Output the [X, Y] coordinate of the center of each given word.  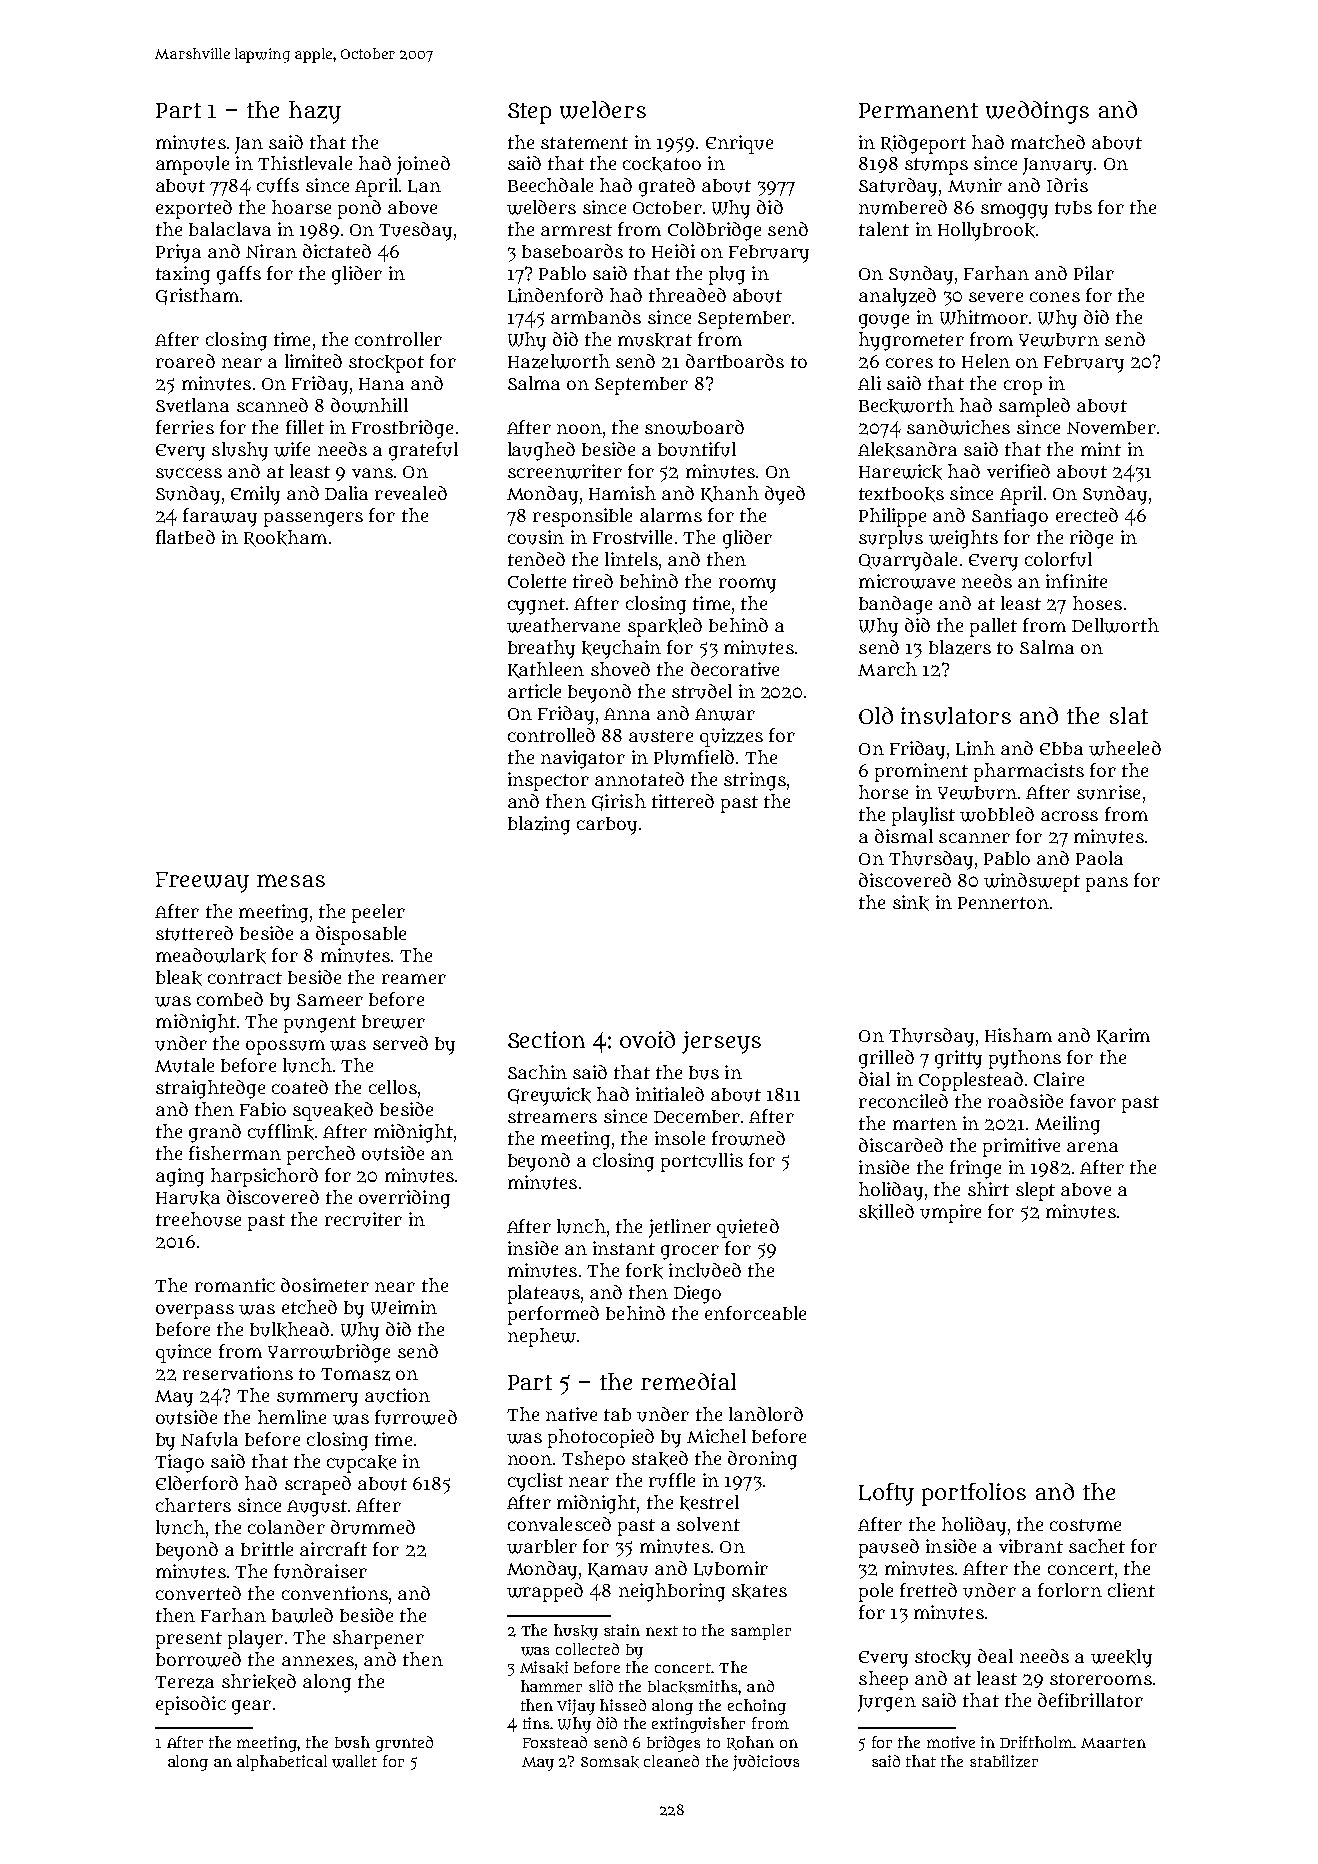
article [534, 691]
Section [546, 1039]
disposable [361, 935]
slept [1035, 1191]
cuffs [278, 185]
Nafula [209, 1439]
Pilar [1094, 273]
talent [884, 229]
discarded [901, 1145]
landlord [766, 1414]
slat [1129, 715]
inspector [548, 781]
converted [198, 1593]
